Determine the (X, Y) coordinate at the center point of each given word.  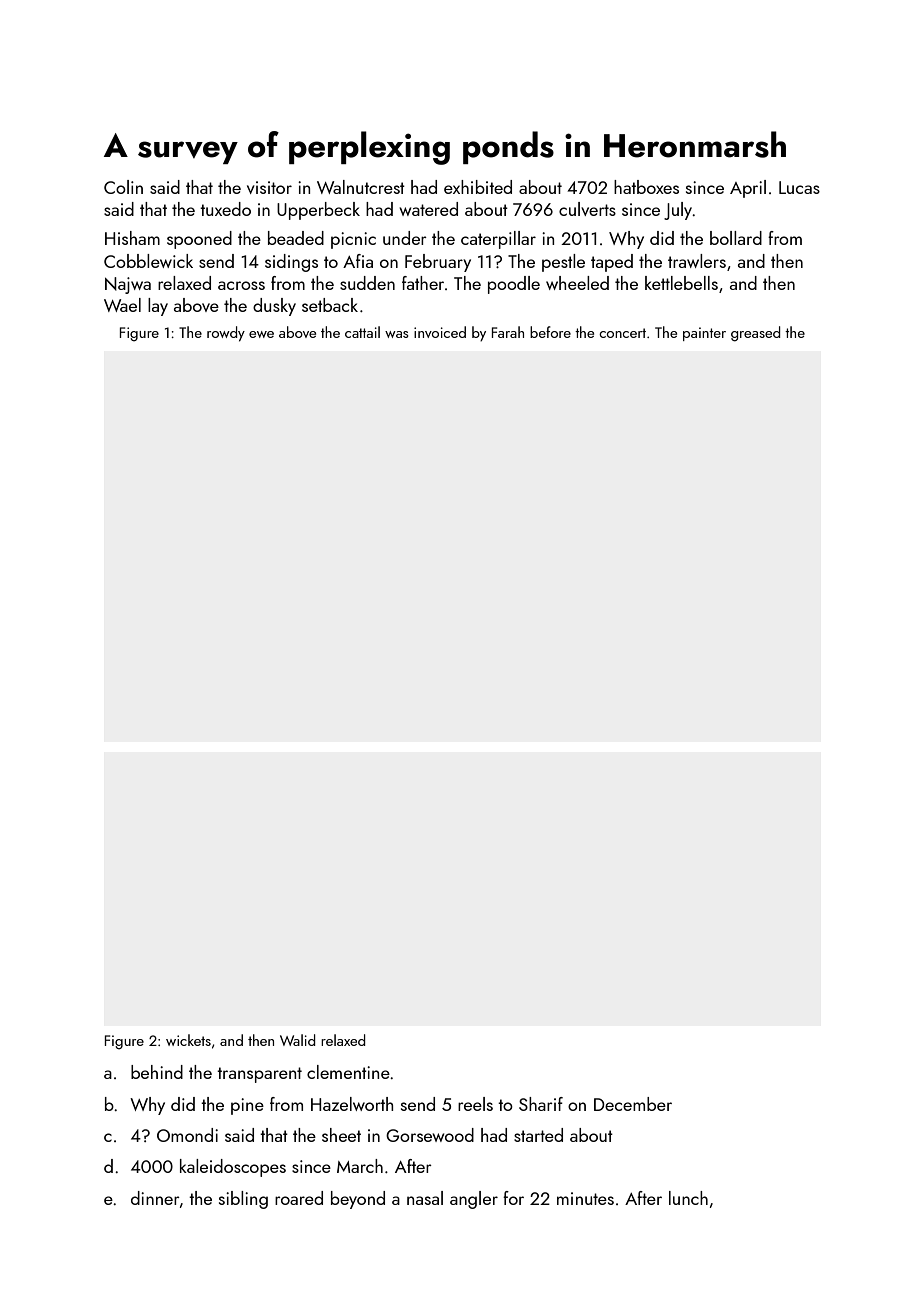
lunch (688, 1198)
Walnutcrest (361, 187)
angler (474, 1200)
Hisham (132, 238)
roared (299, 1198)
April (748, 189)
